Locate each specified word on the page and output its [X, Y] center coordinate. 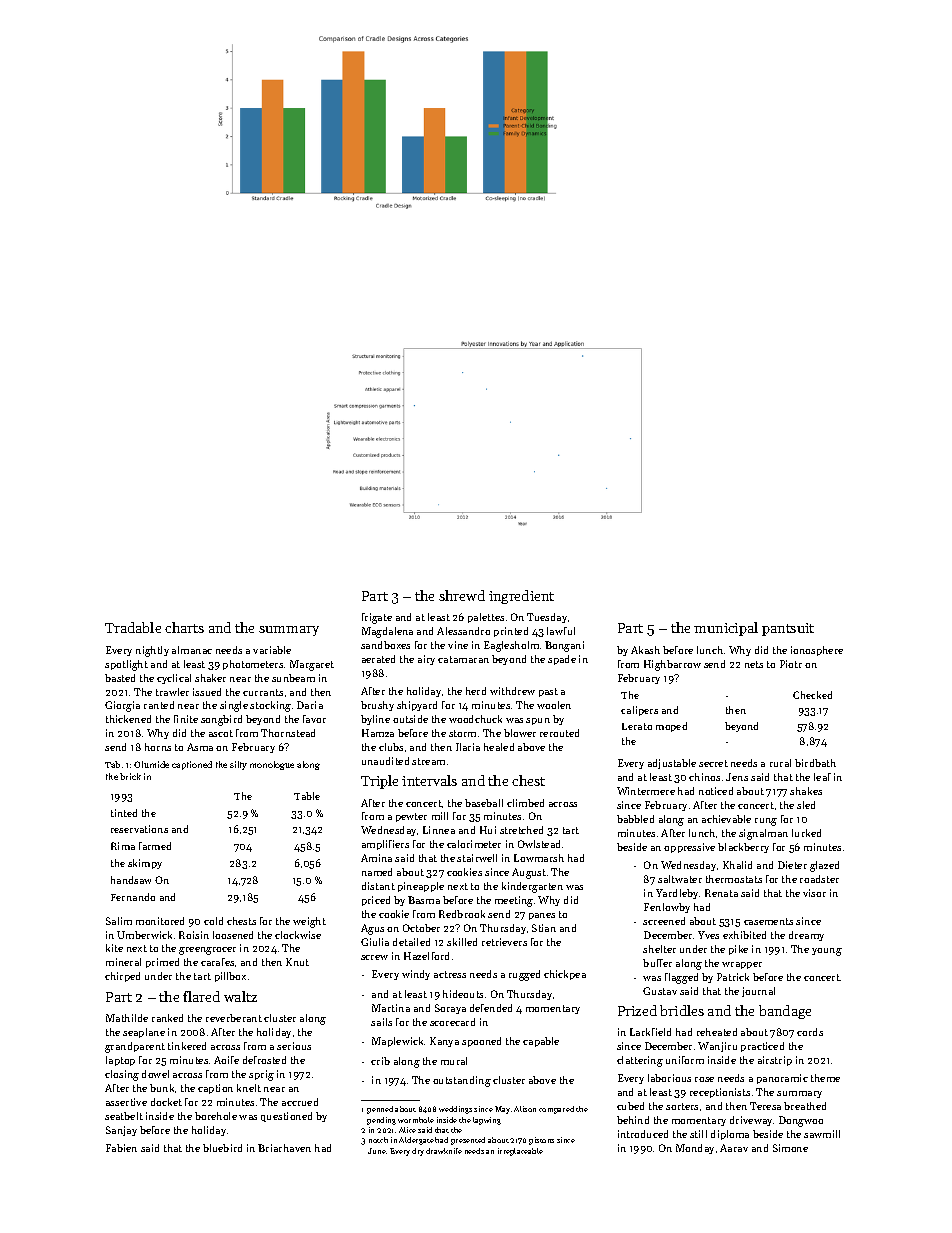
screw [374, 957]
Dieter [792, 865]
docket [166, 1102]
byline [375, 720]
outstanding [462, 1081]
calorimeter [474, 844]
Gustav [660, 991]
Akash [645, 650]
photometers [253, 665]
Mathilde [127, 1018]
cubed [630, 1106]
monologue [272, 765]
